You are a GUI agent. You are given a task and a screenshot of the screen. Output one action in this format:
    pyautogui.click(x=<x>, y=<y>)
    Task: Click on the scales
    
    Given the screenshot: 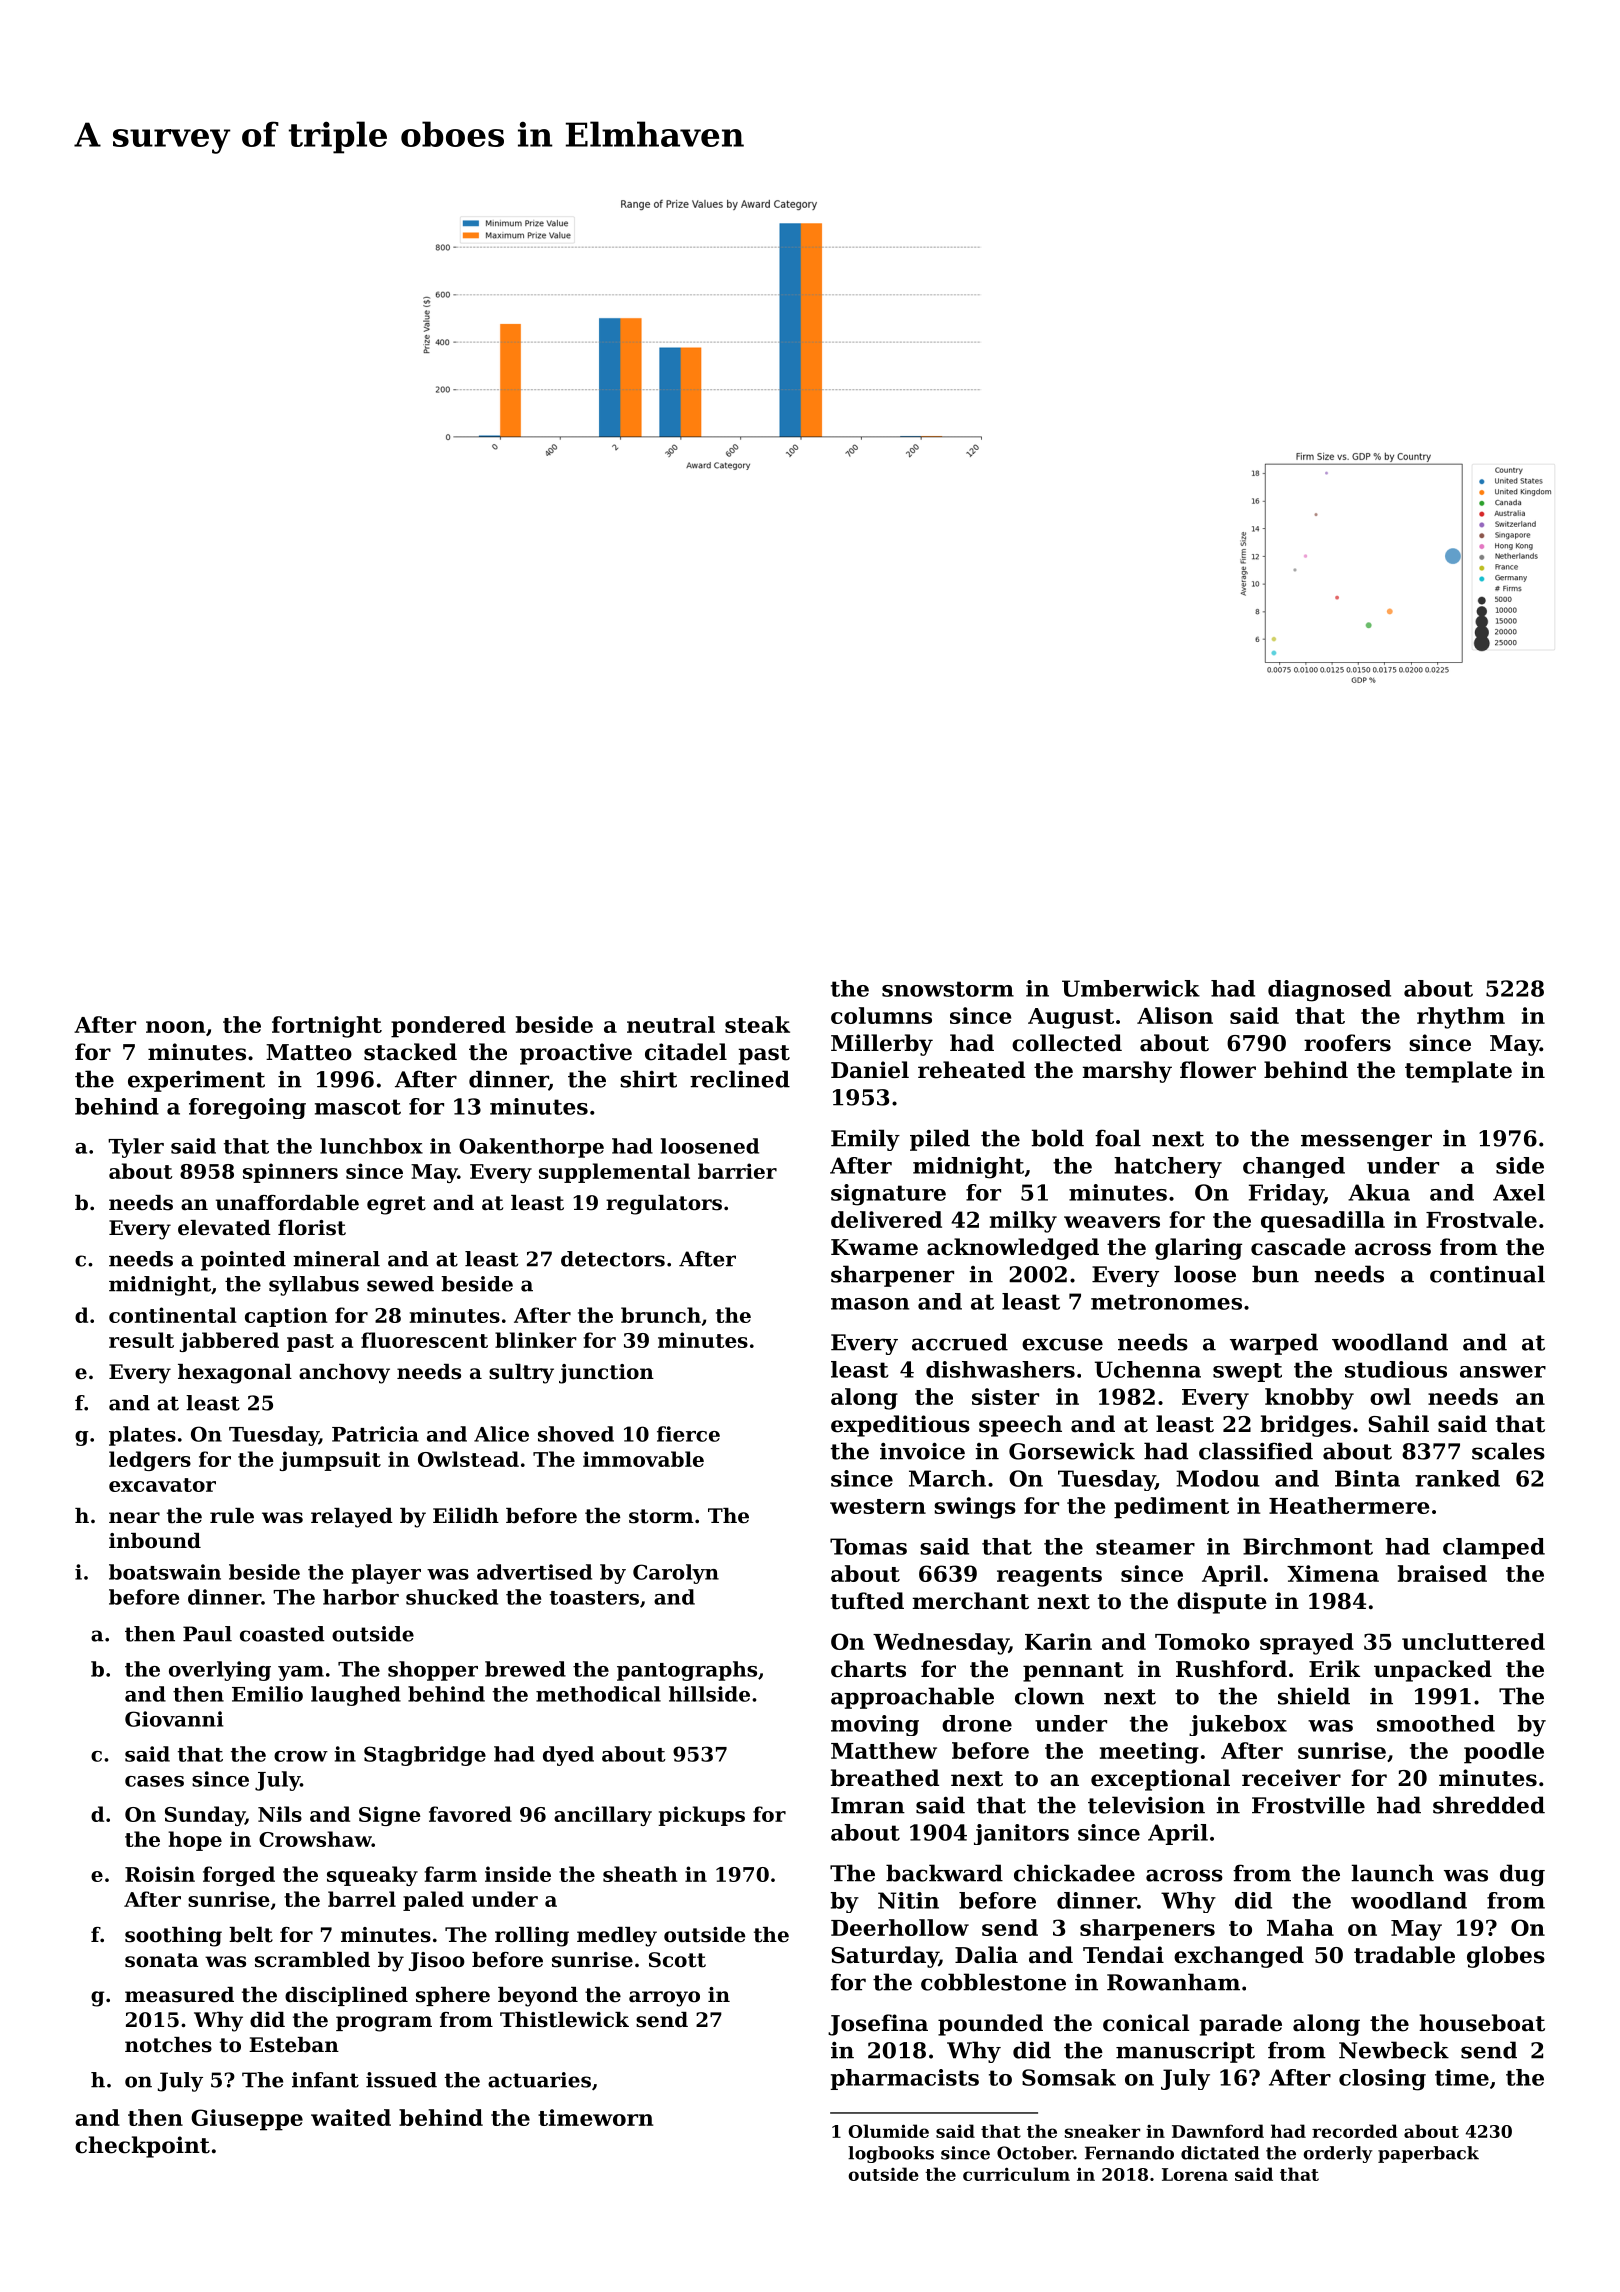 What is the action you would take?
    pyautogui.click(x=1508, y=1451)
